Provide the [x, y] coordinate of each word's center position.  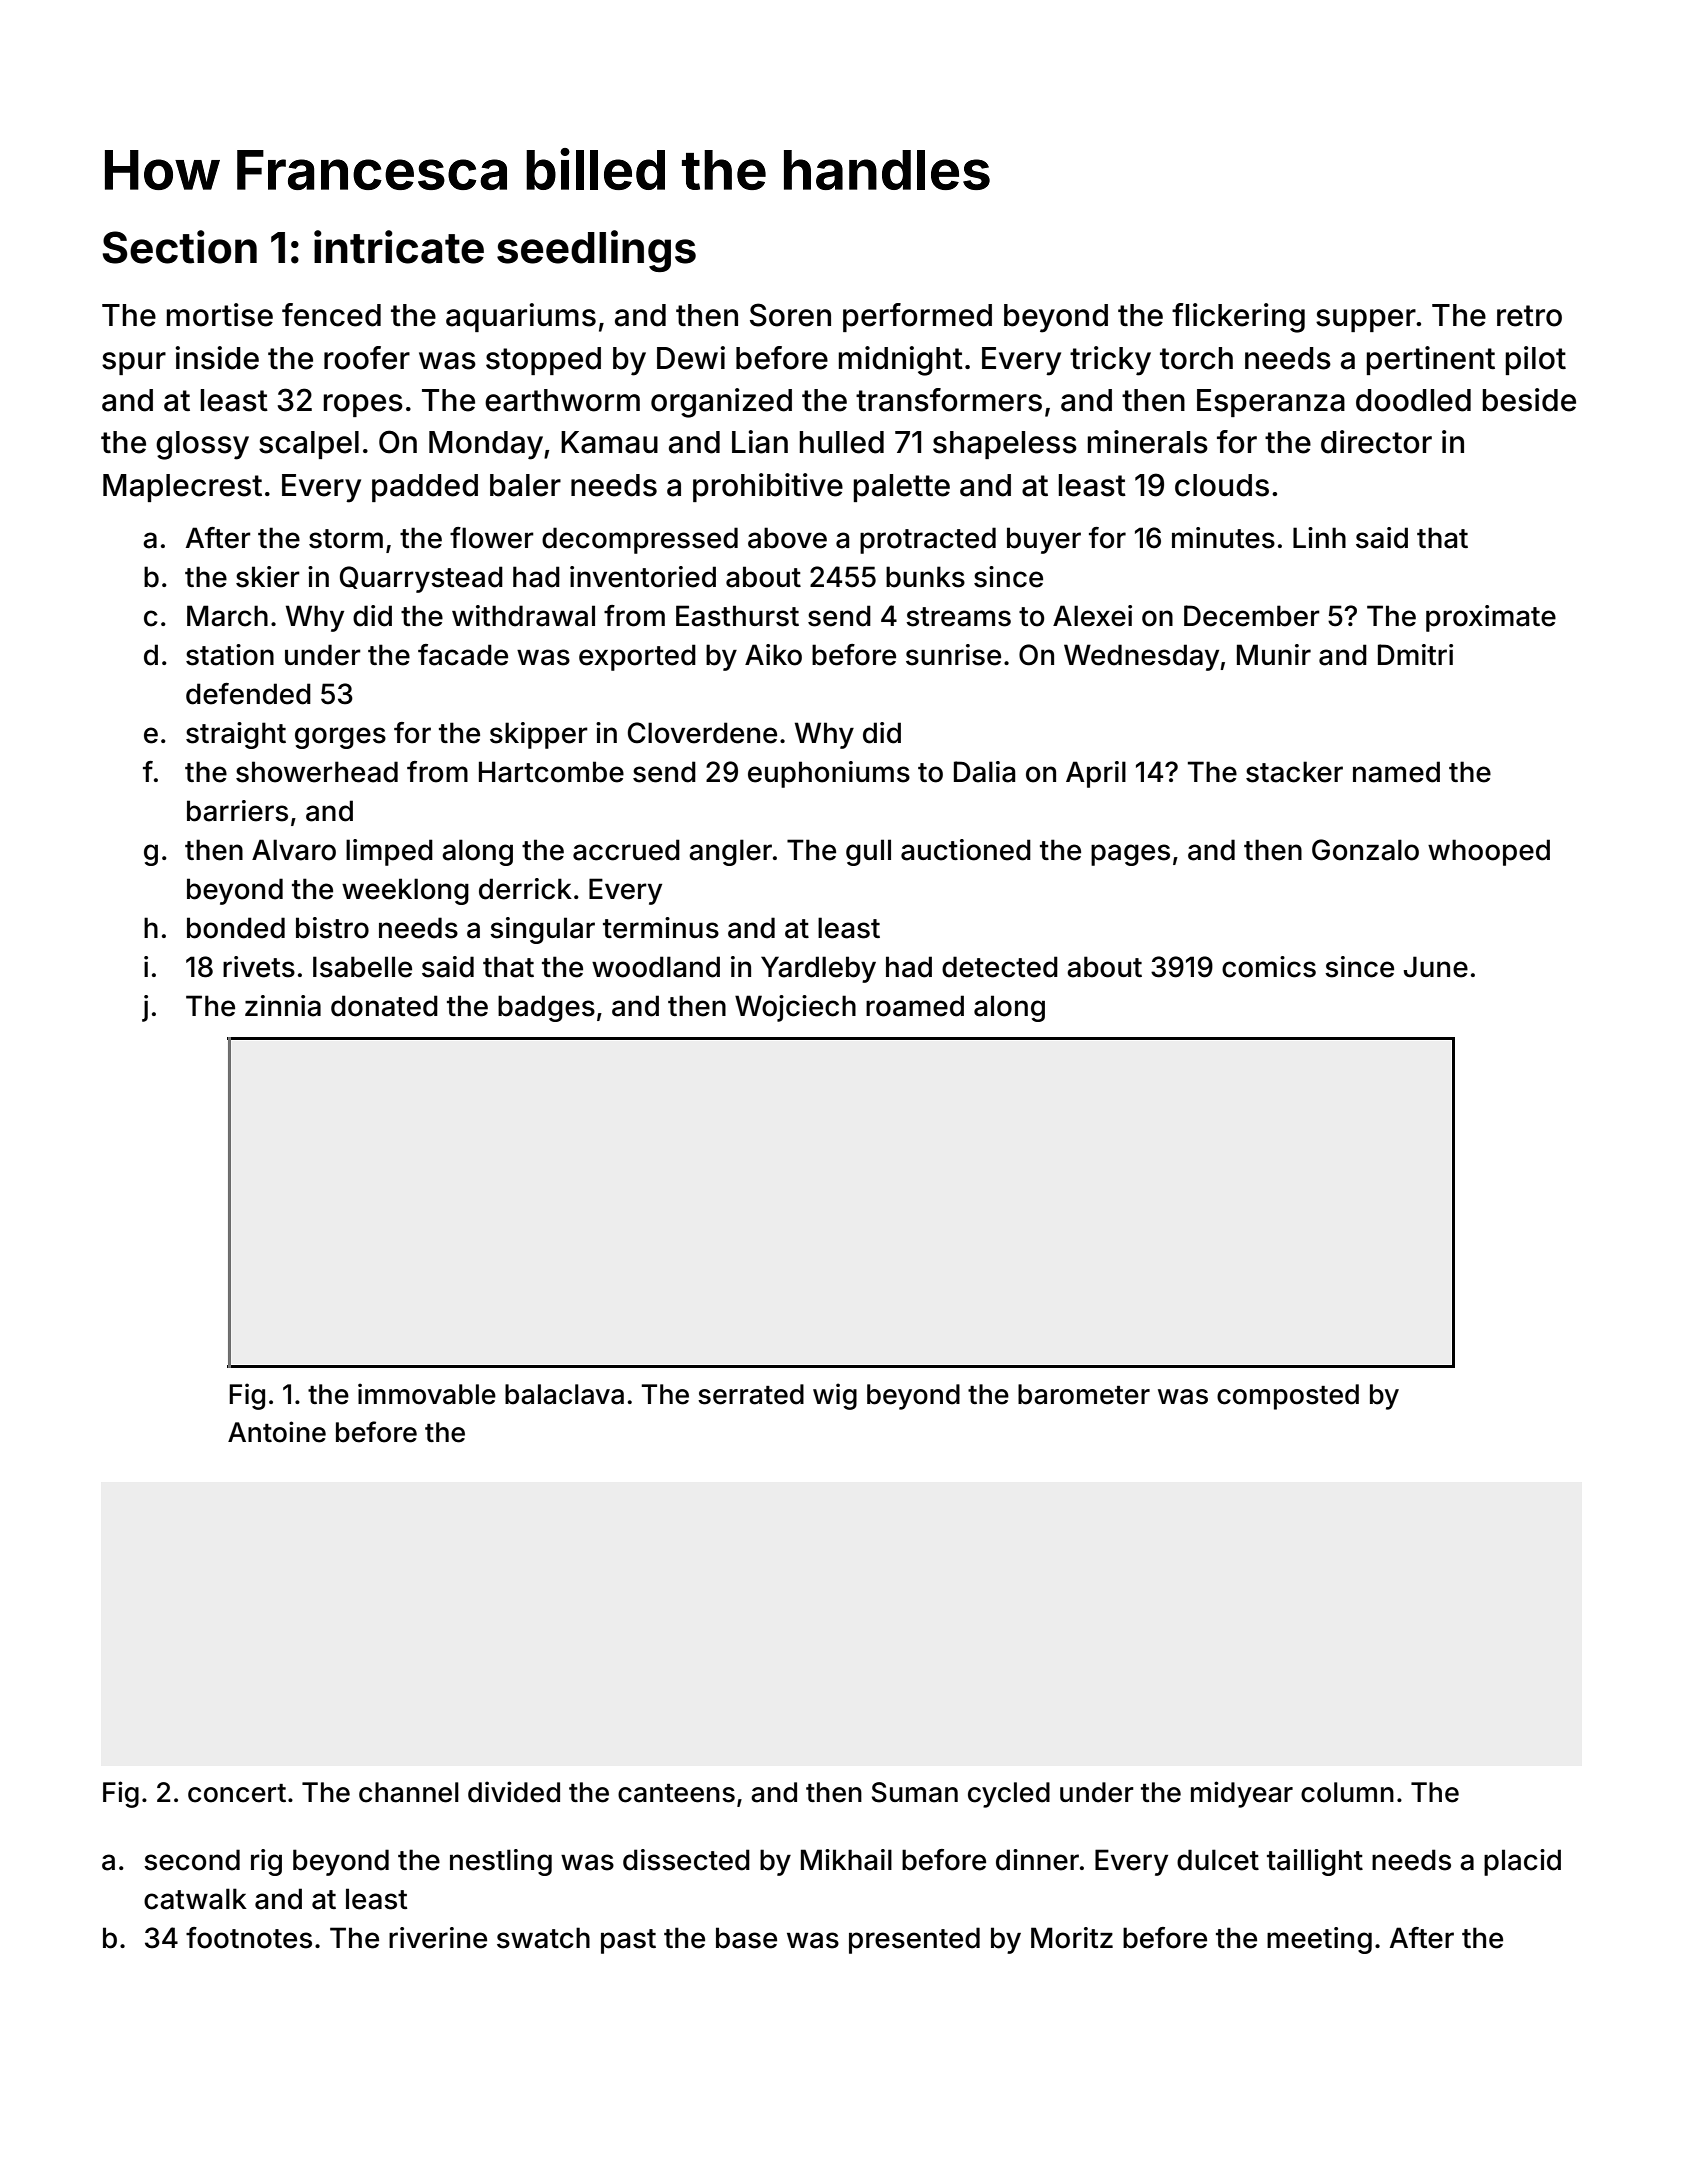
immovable [427, 1394]
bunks [925, 577]
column [1347, 1792]
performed [917, 317]
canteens [676, 1793]
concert [237, 1793]
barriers [237, 811]
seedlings [596, 251]
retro [1529, 316]
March [227, 616]
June [1436, 967]
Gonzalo [1365, 850]
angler [730, 852]
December [1252, 616]
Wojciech [795, 1008]
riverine [438, 1938]
